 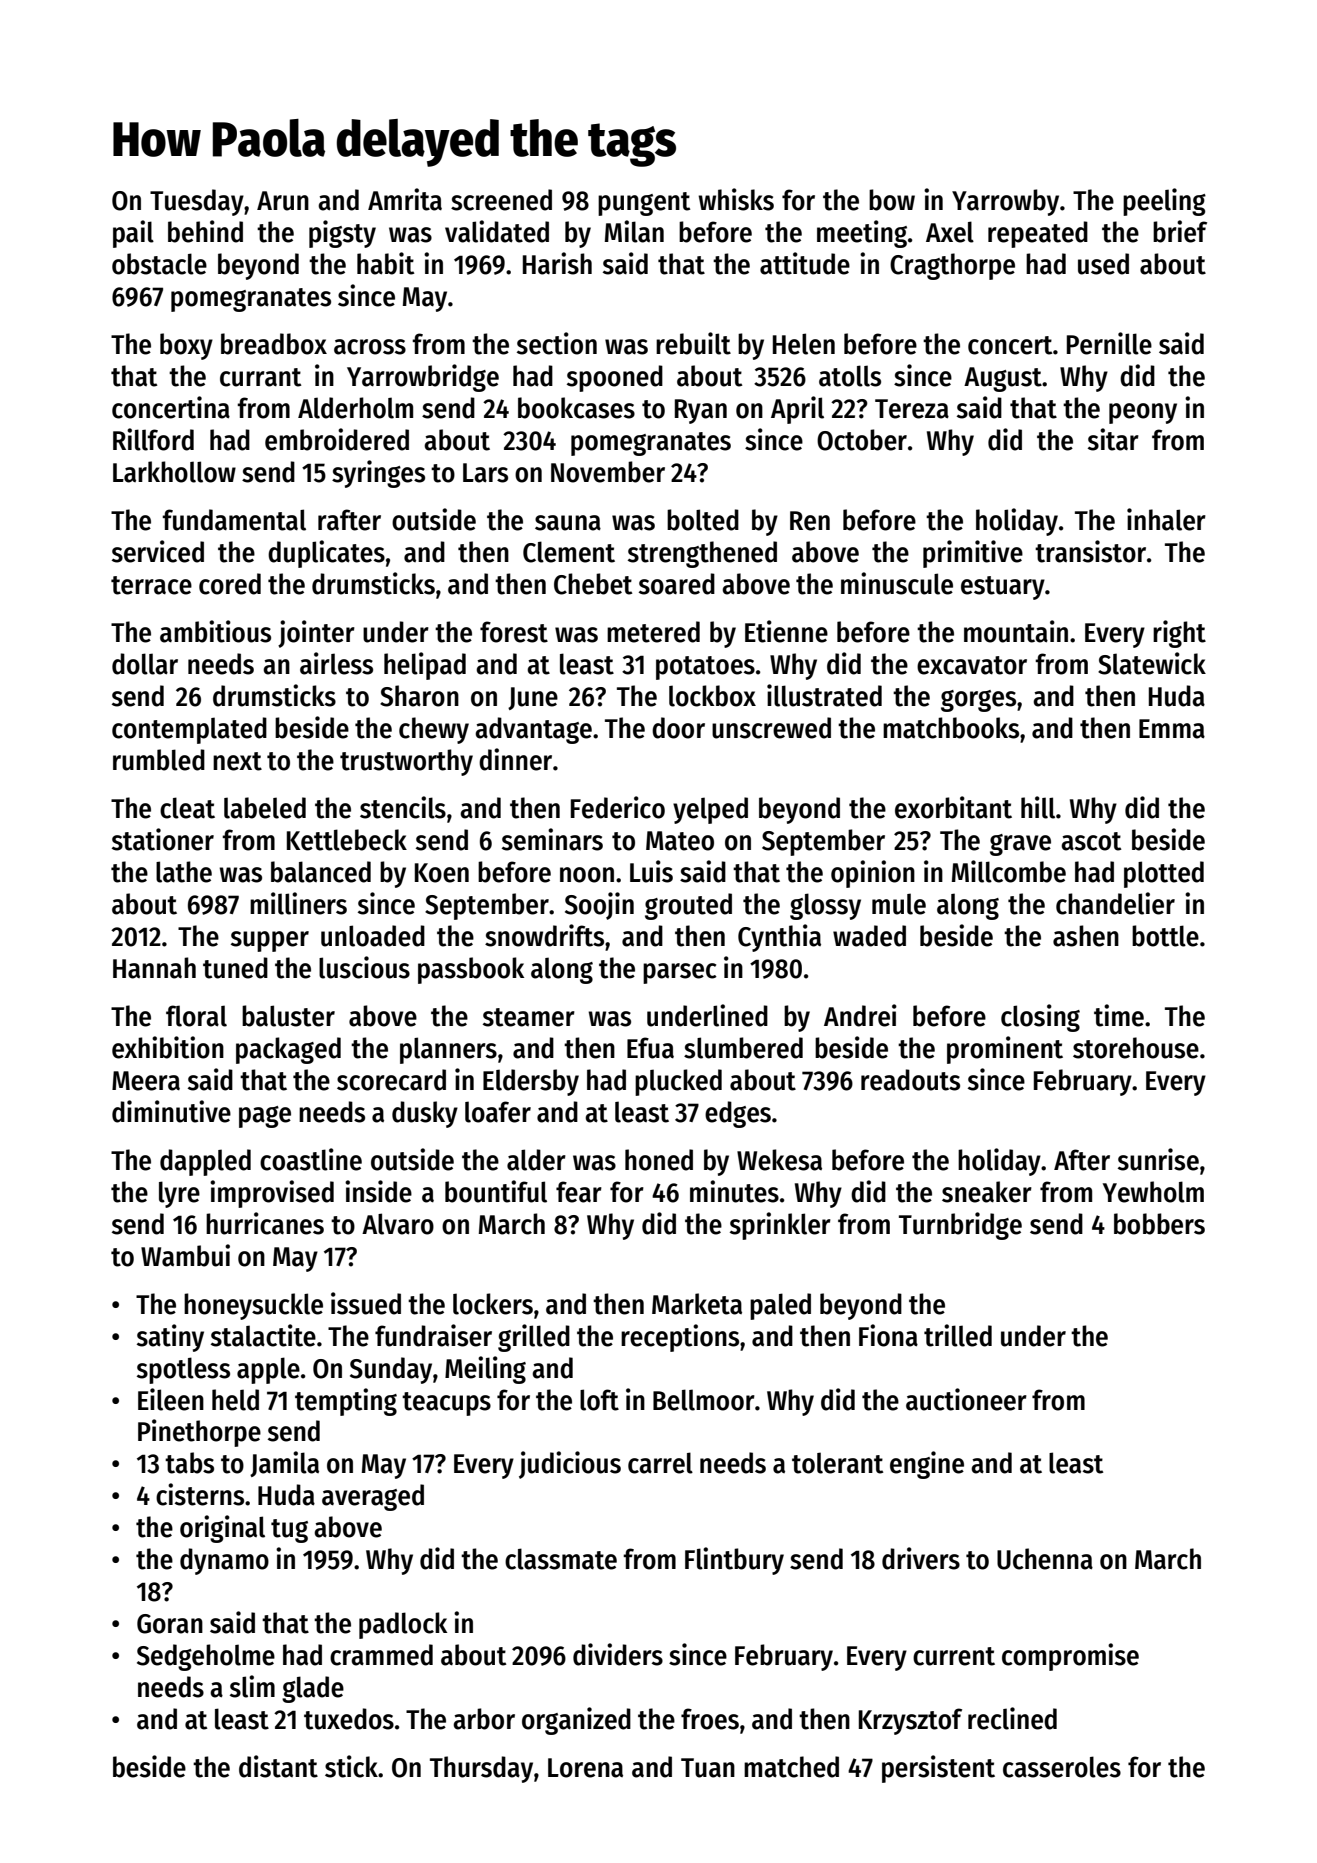 I want to click on scorecard, so click(x=391, y=1080).
